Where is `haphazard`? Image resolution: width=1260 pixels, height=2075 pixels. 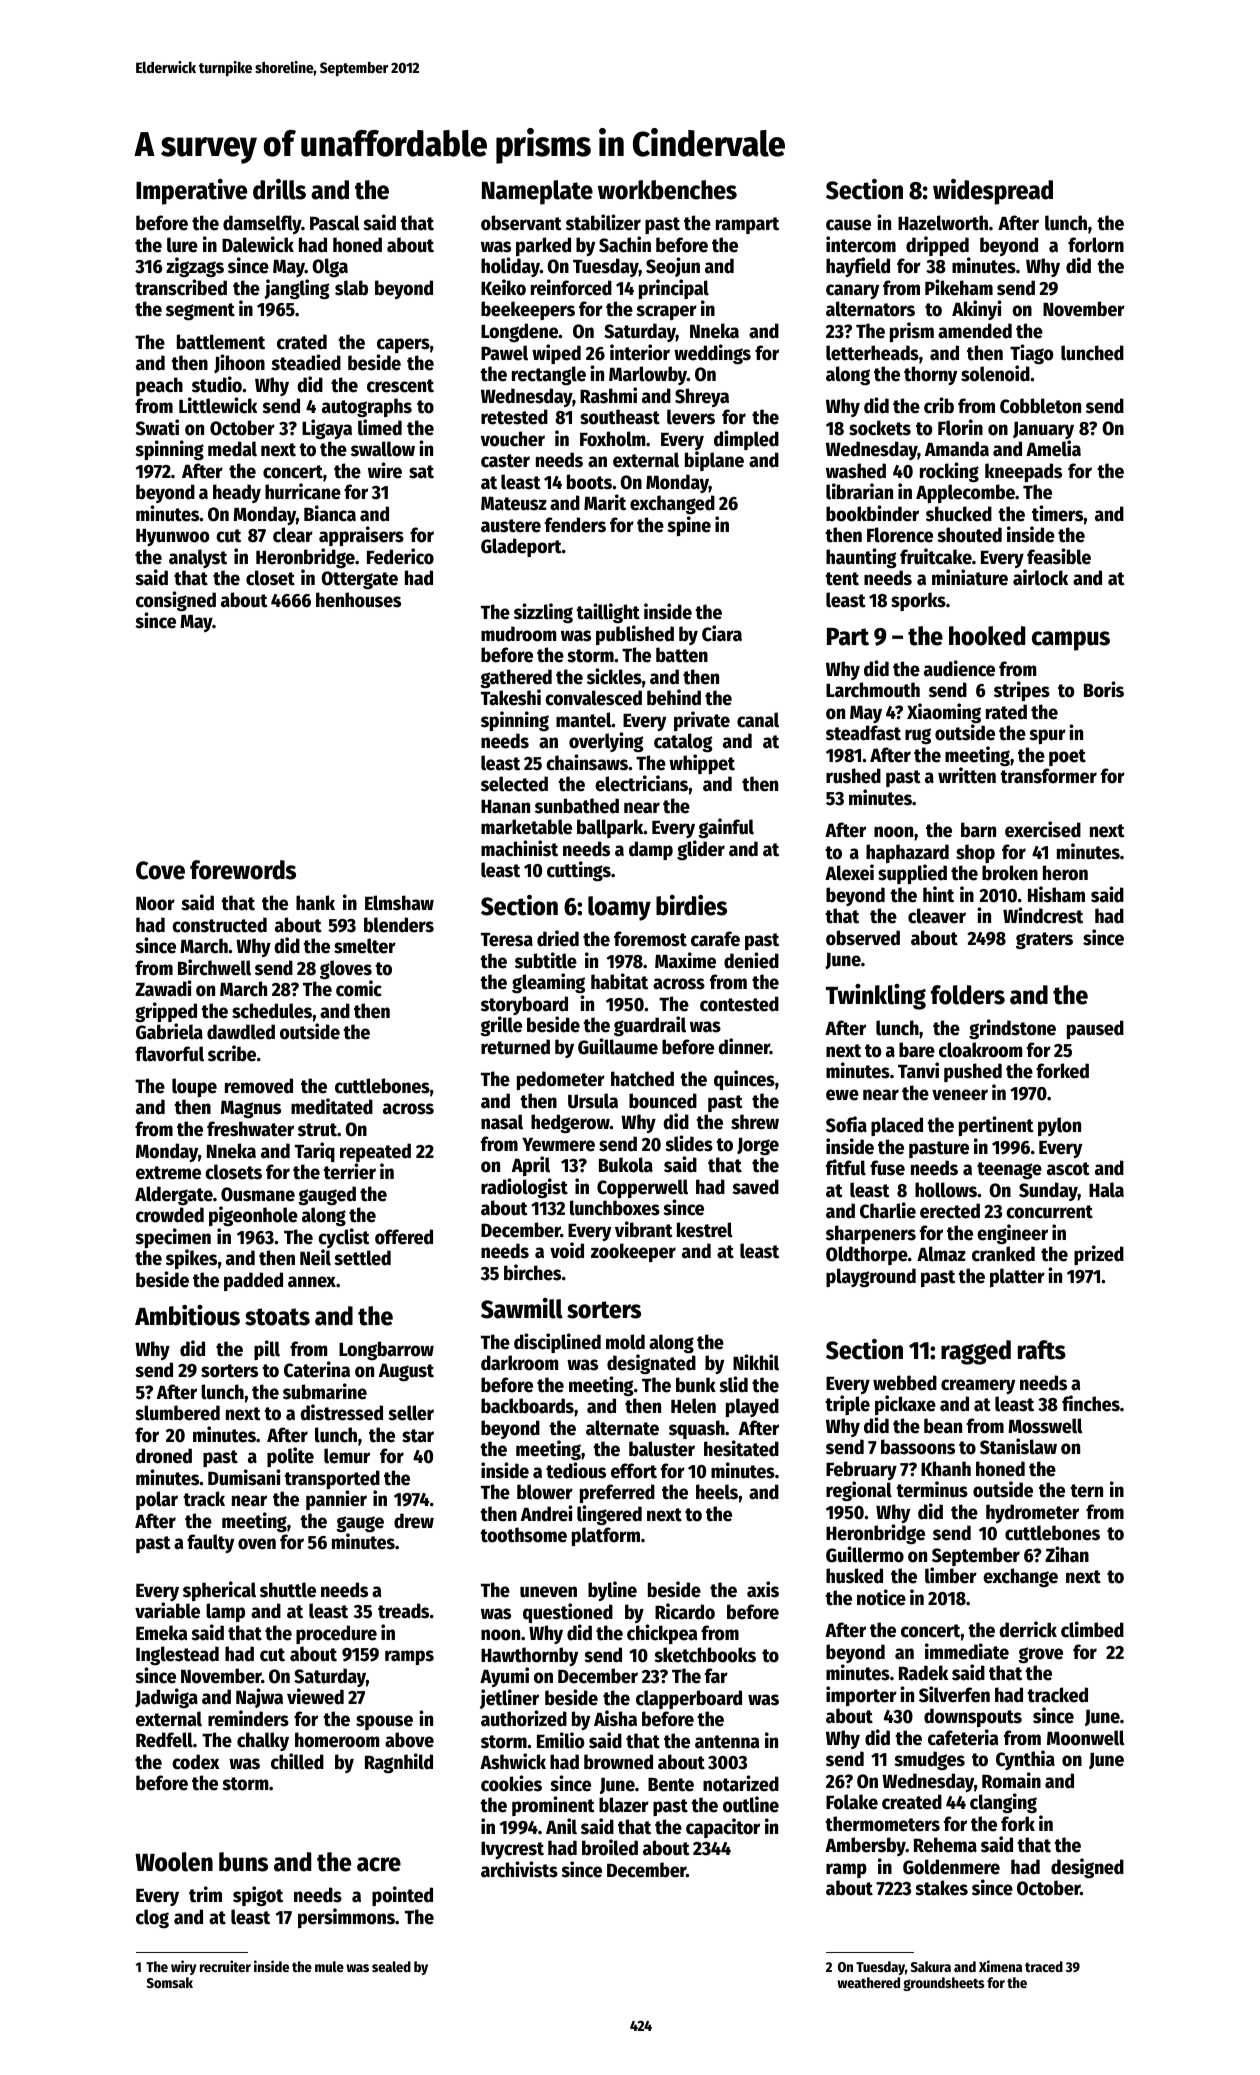
haphazard is located at coordinates (907, 853).
